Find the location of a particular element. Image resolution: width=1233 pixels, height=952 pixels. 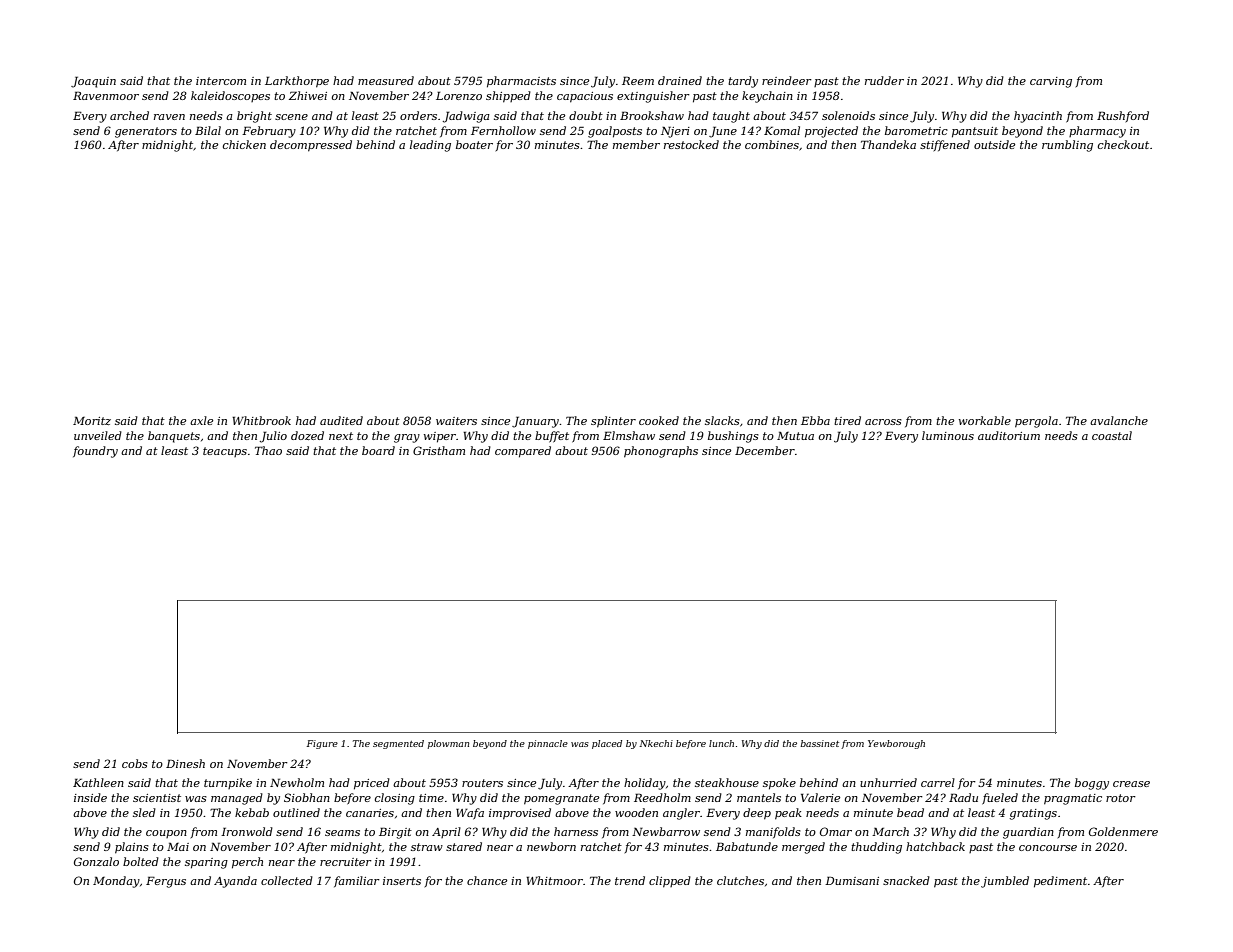

rumbling is located at coordinates (1067, 146).
